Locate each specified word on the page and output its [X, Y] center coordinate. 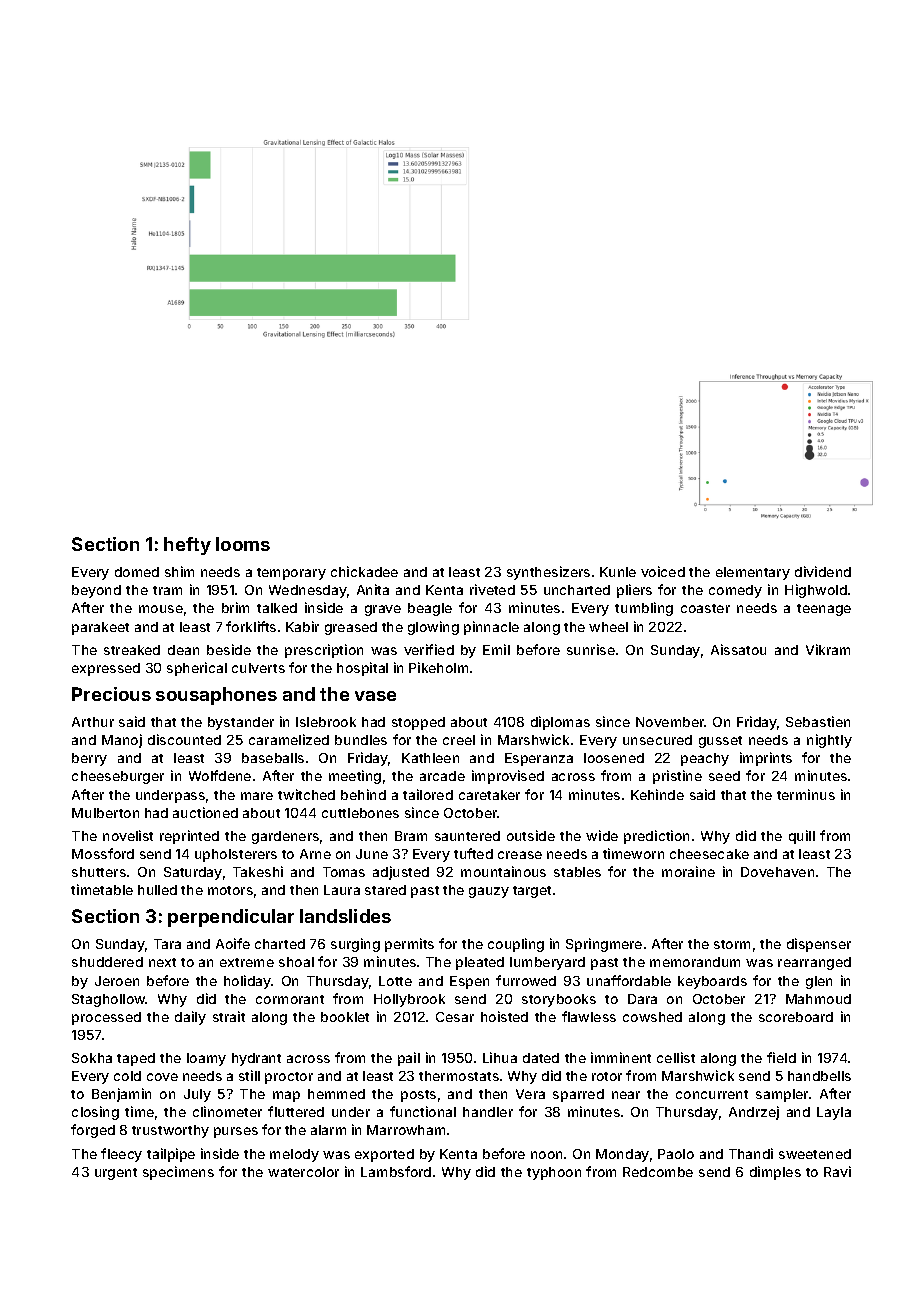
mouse [161, 609]
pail [409, 1059]
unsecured [657, 740]
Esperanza [539, 759]
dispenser [819, 945]
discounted [184, 739]
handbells [819, 1076]
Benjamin [121, 1095]
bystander [241, 723]
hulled [157, 890]
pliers [634, 591]
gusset [720, 742]
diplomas [560, 723]
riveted [492, 589]
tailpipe [171, 1155]
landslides [345, 916]
